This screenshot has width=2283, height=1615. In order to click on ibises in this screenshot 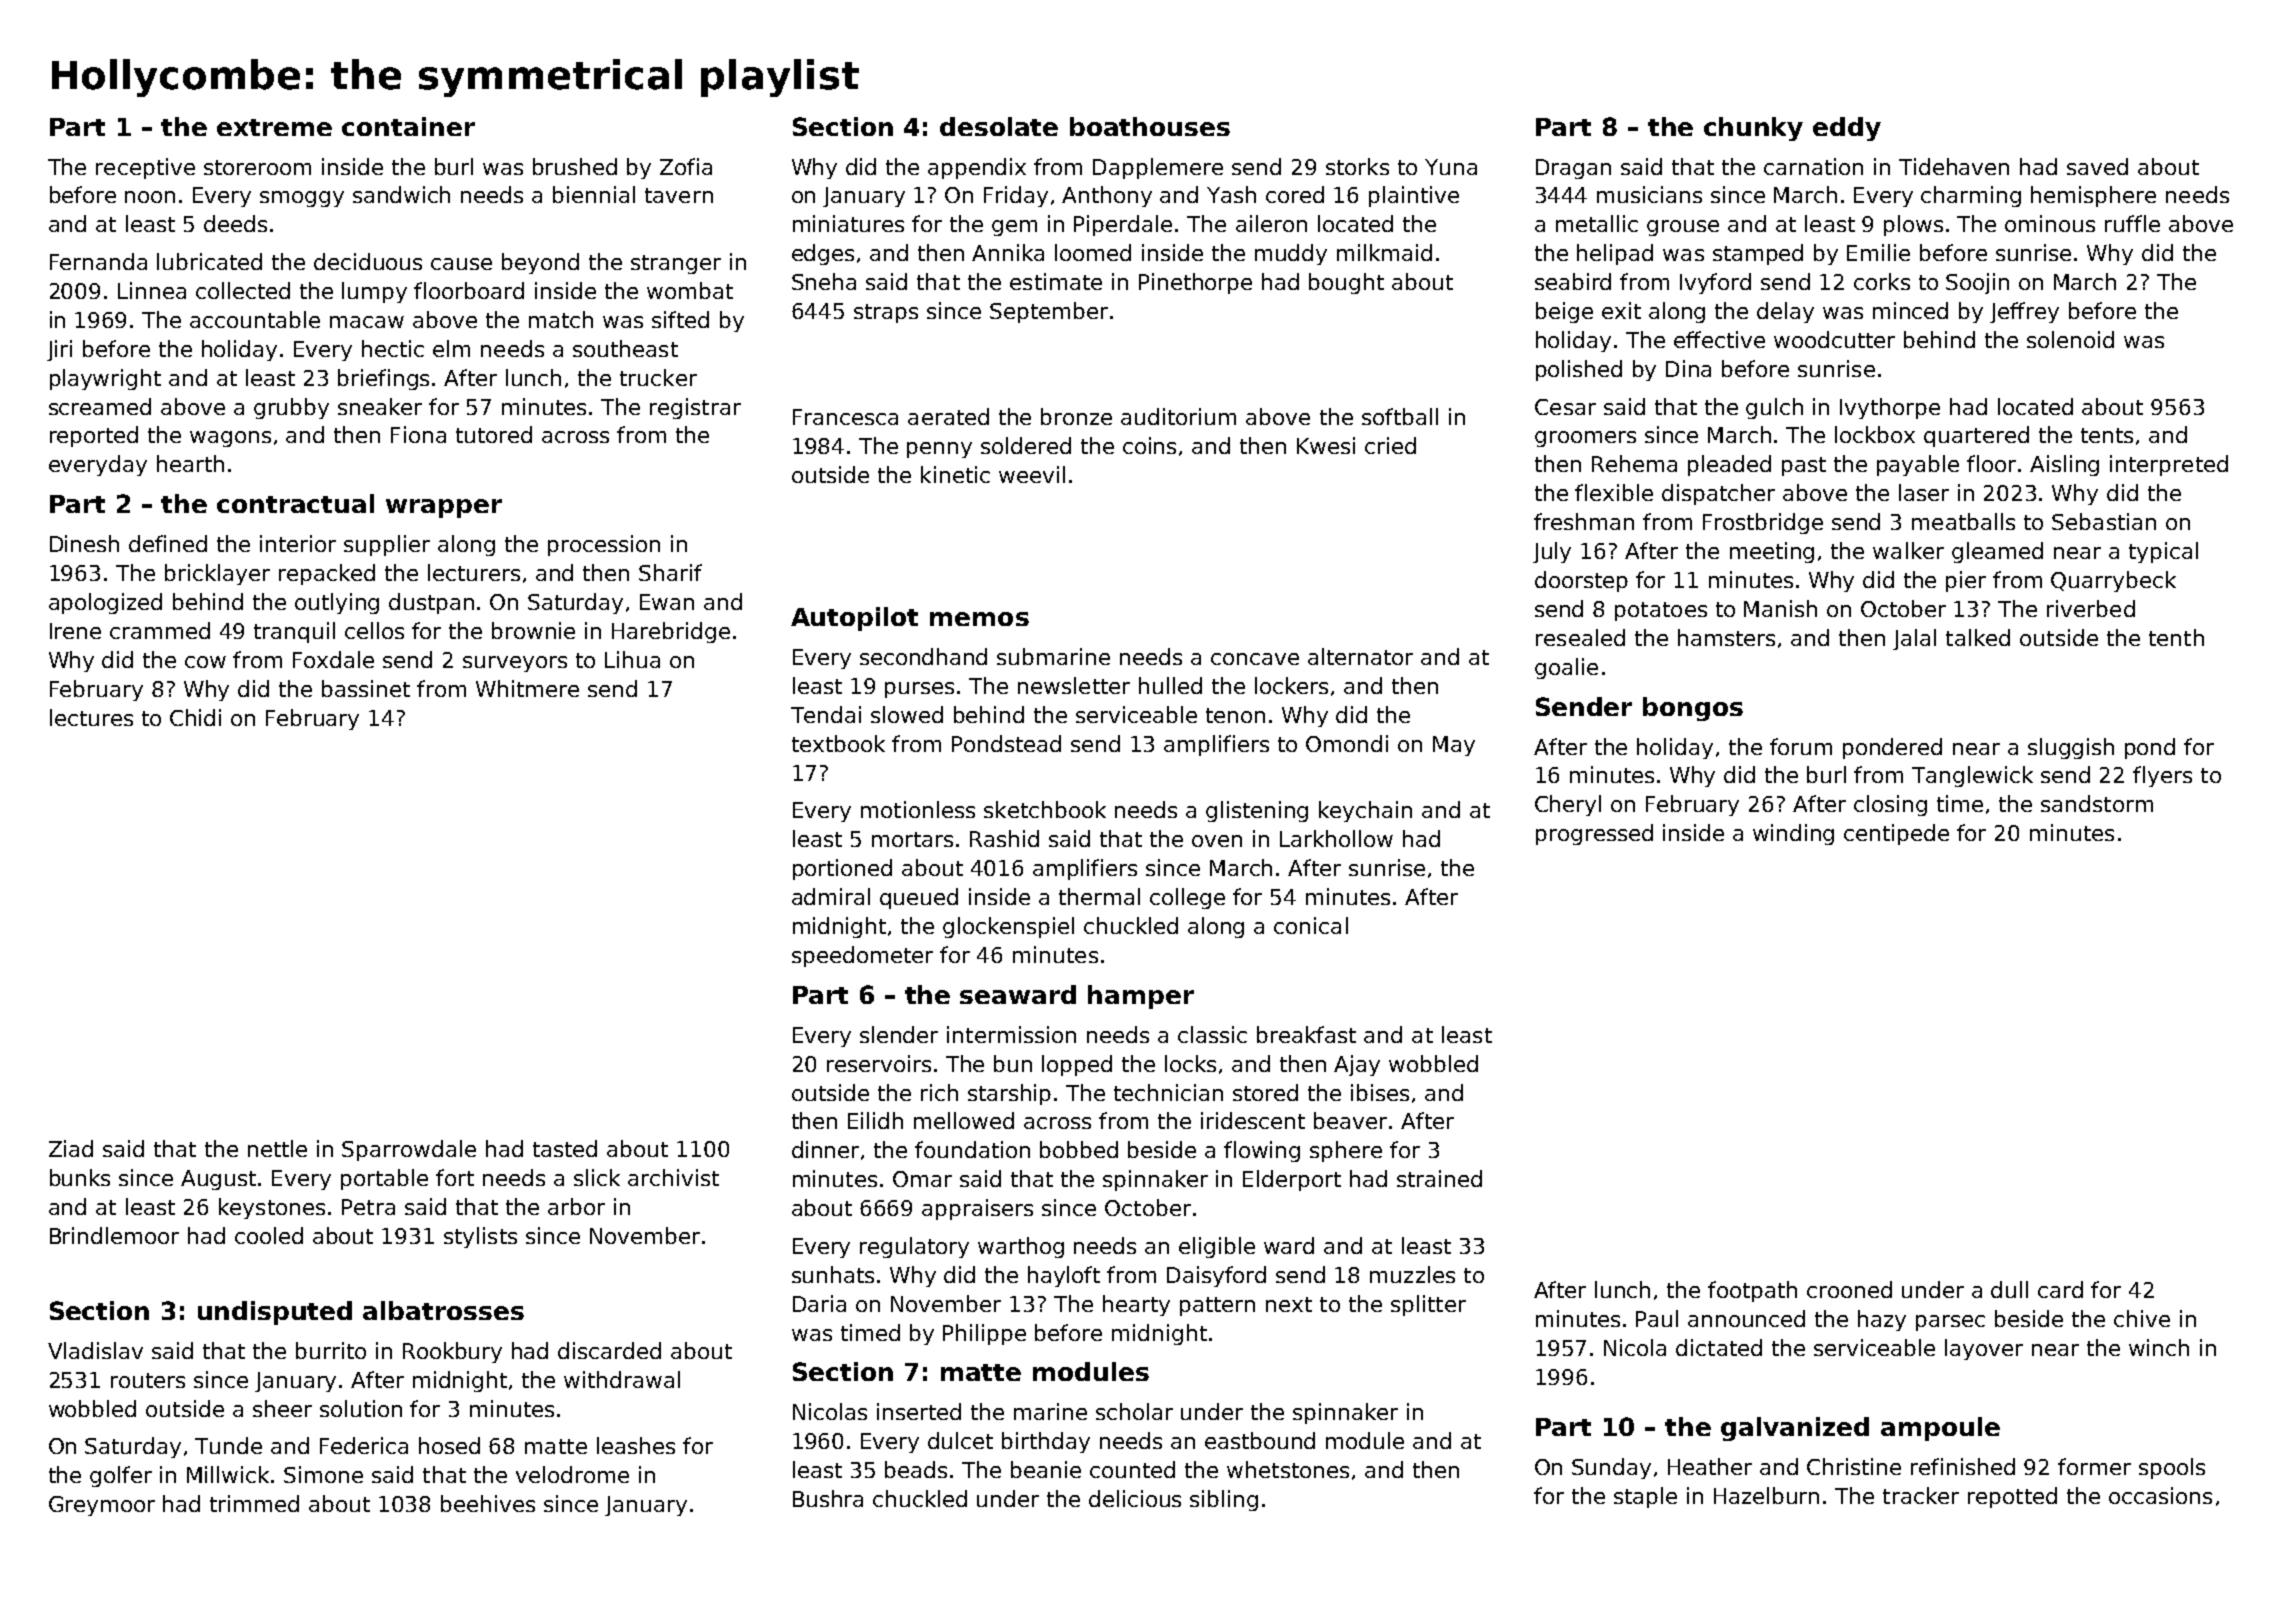, I will do `click(1380, 1092)`.
